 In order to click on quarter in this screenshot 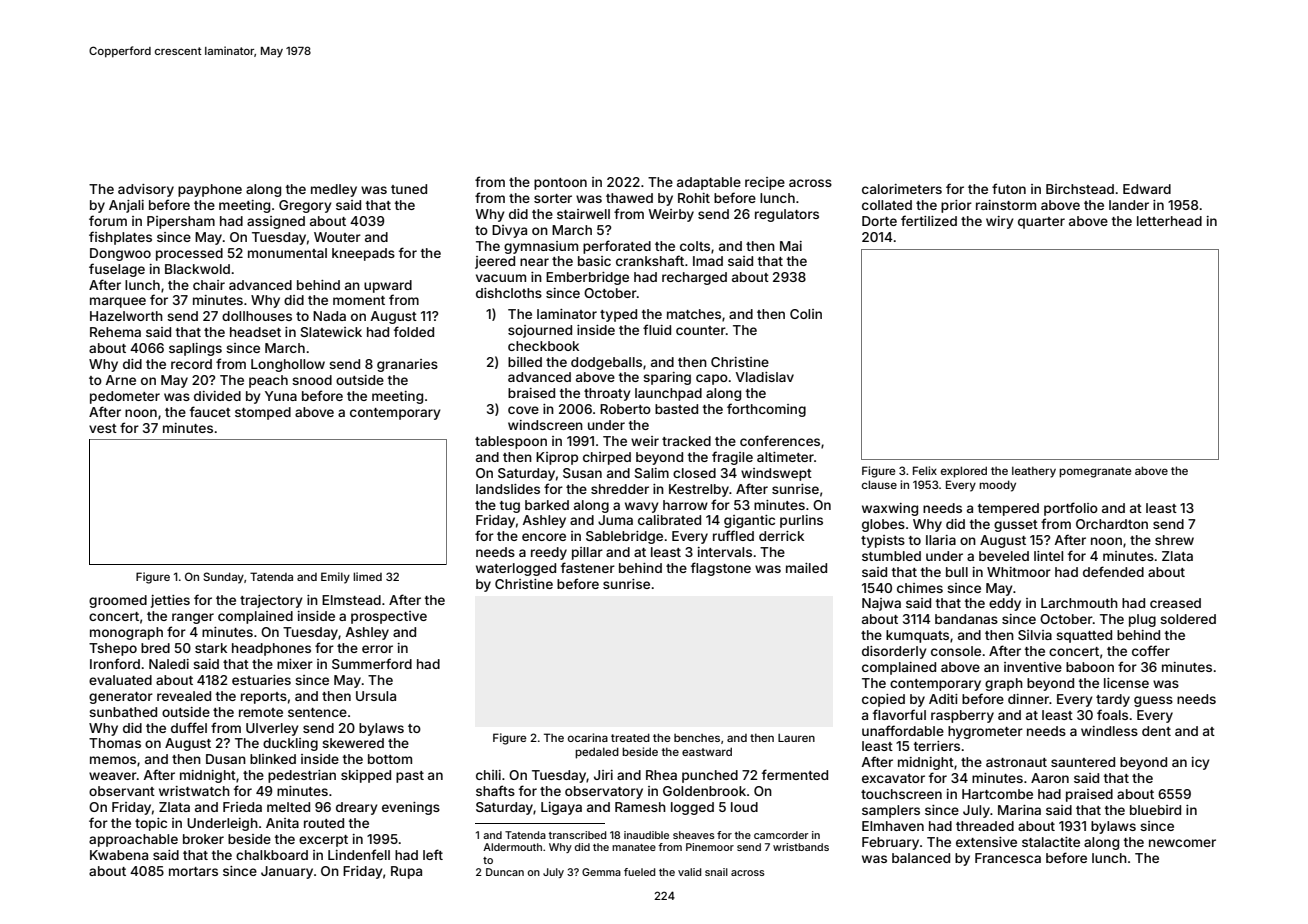, I will do `click(1041, 223)`.
